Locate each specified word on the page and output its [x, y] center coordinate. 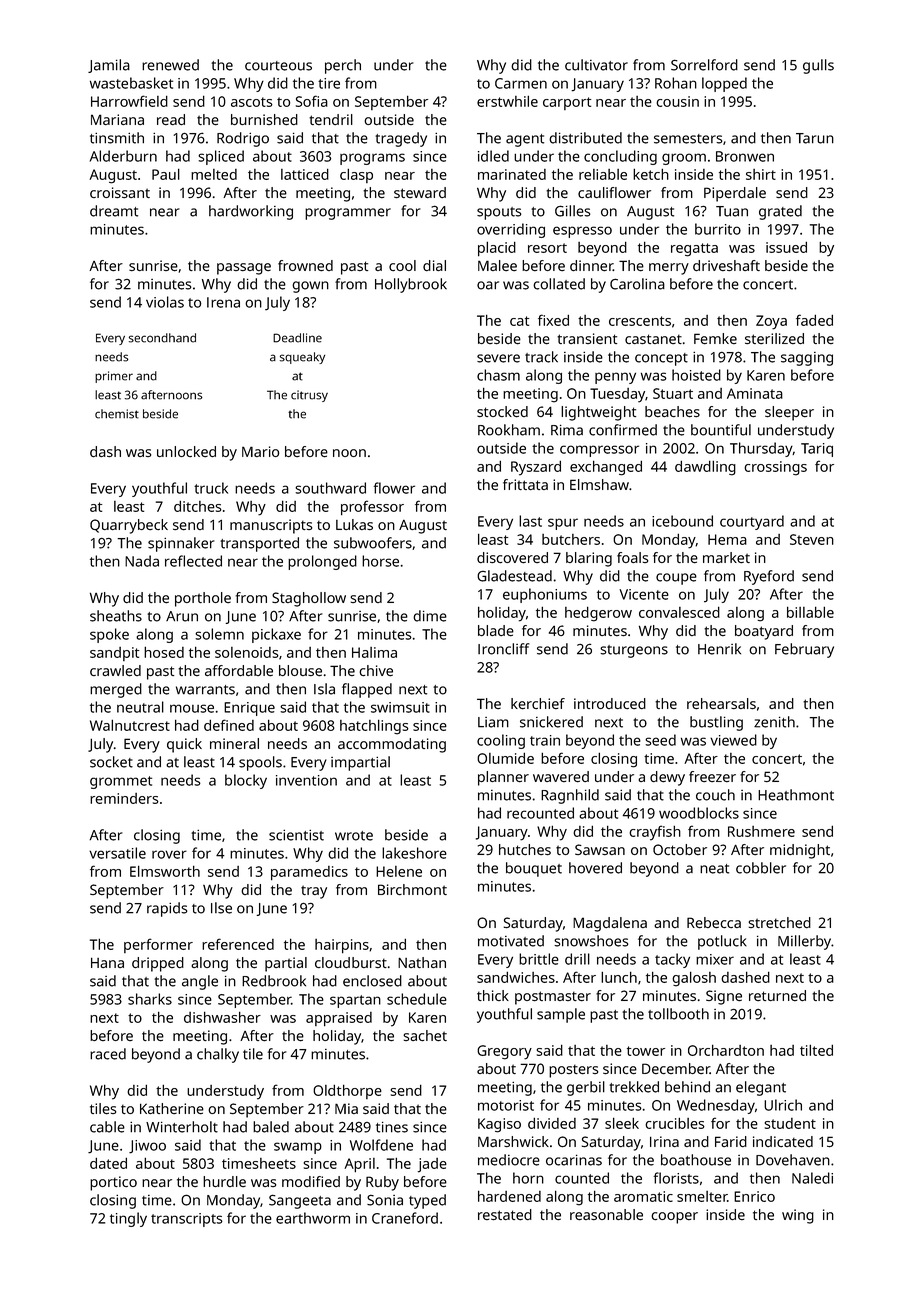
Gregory [504, 1052]
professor [372, 508]
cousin [677, 101]
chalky [218, 1055]
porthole [203, 599]
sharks [150, 999]
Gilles [572, 211]
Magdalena [610, 924]
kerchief [538, 704]
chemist [117, 414]
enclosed [372, 981]
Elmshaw [599, 484]
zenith [774, 722]
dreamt [114, 211]
